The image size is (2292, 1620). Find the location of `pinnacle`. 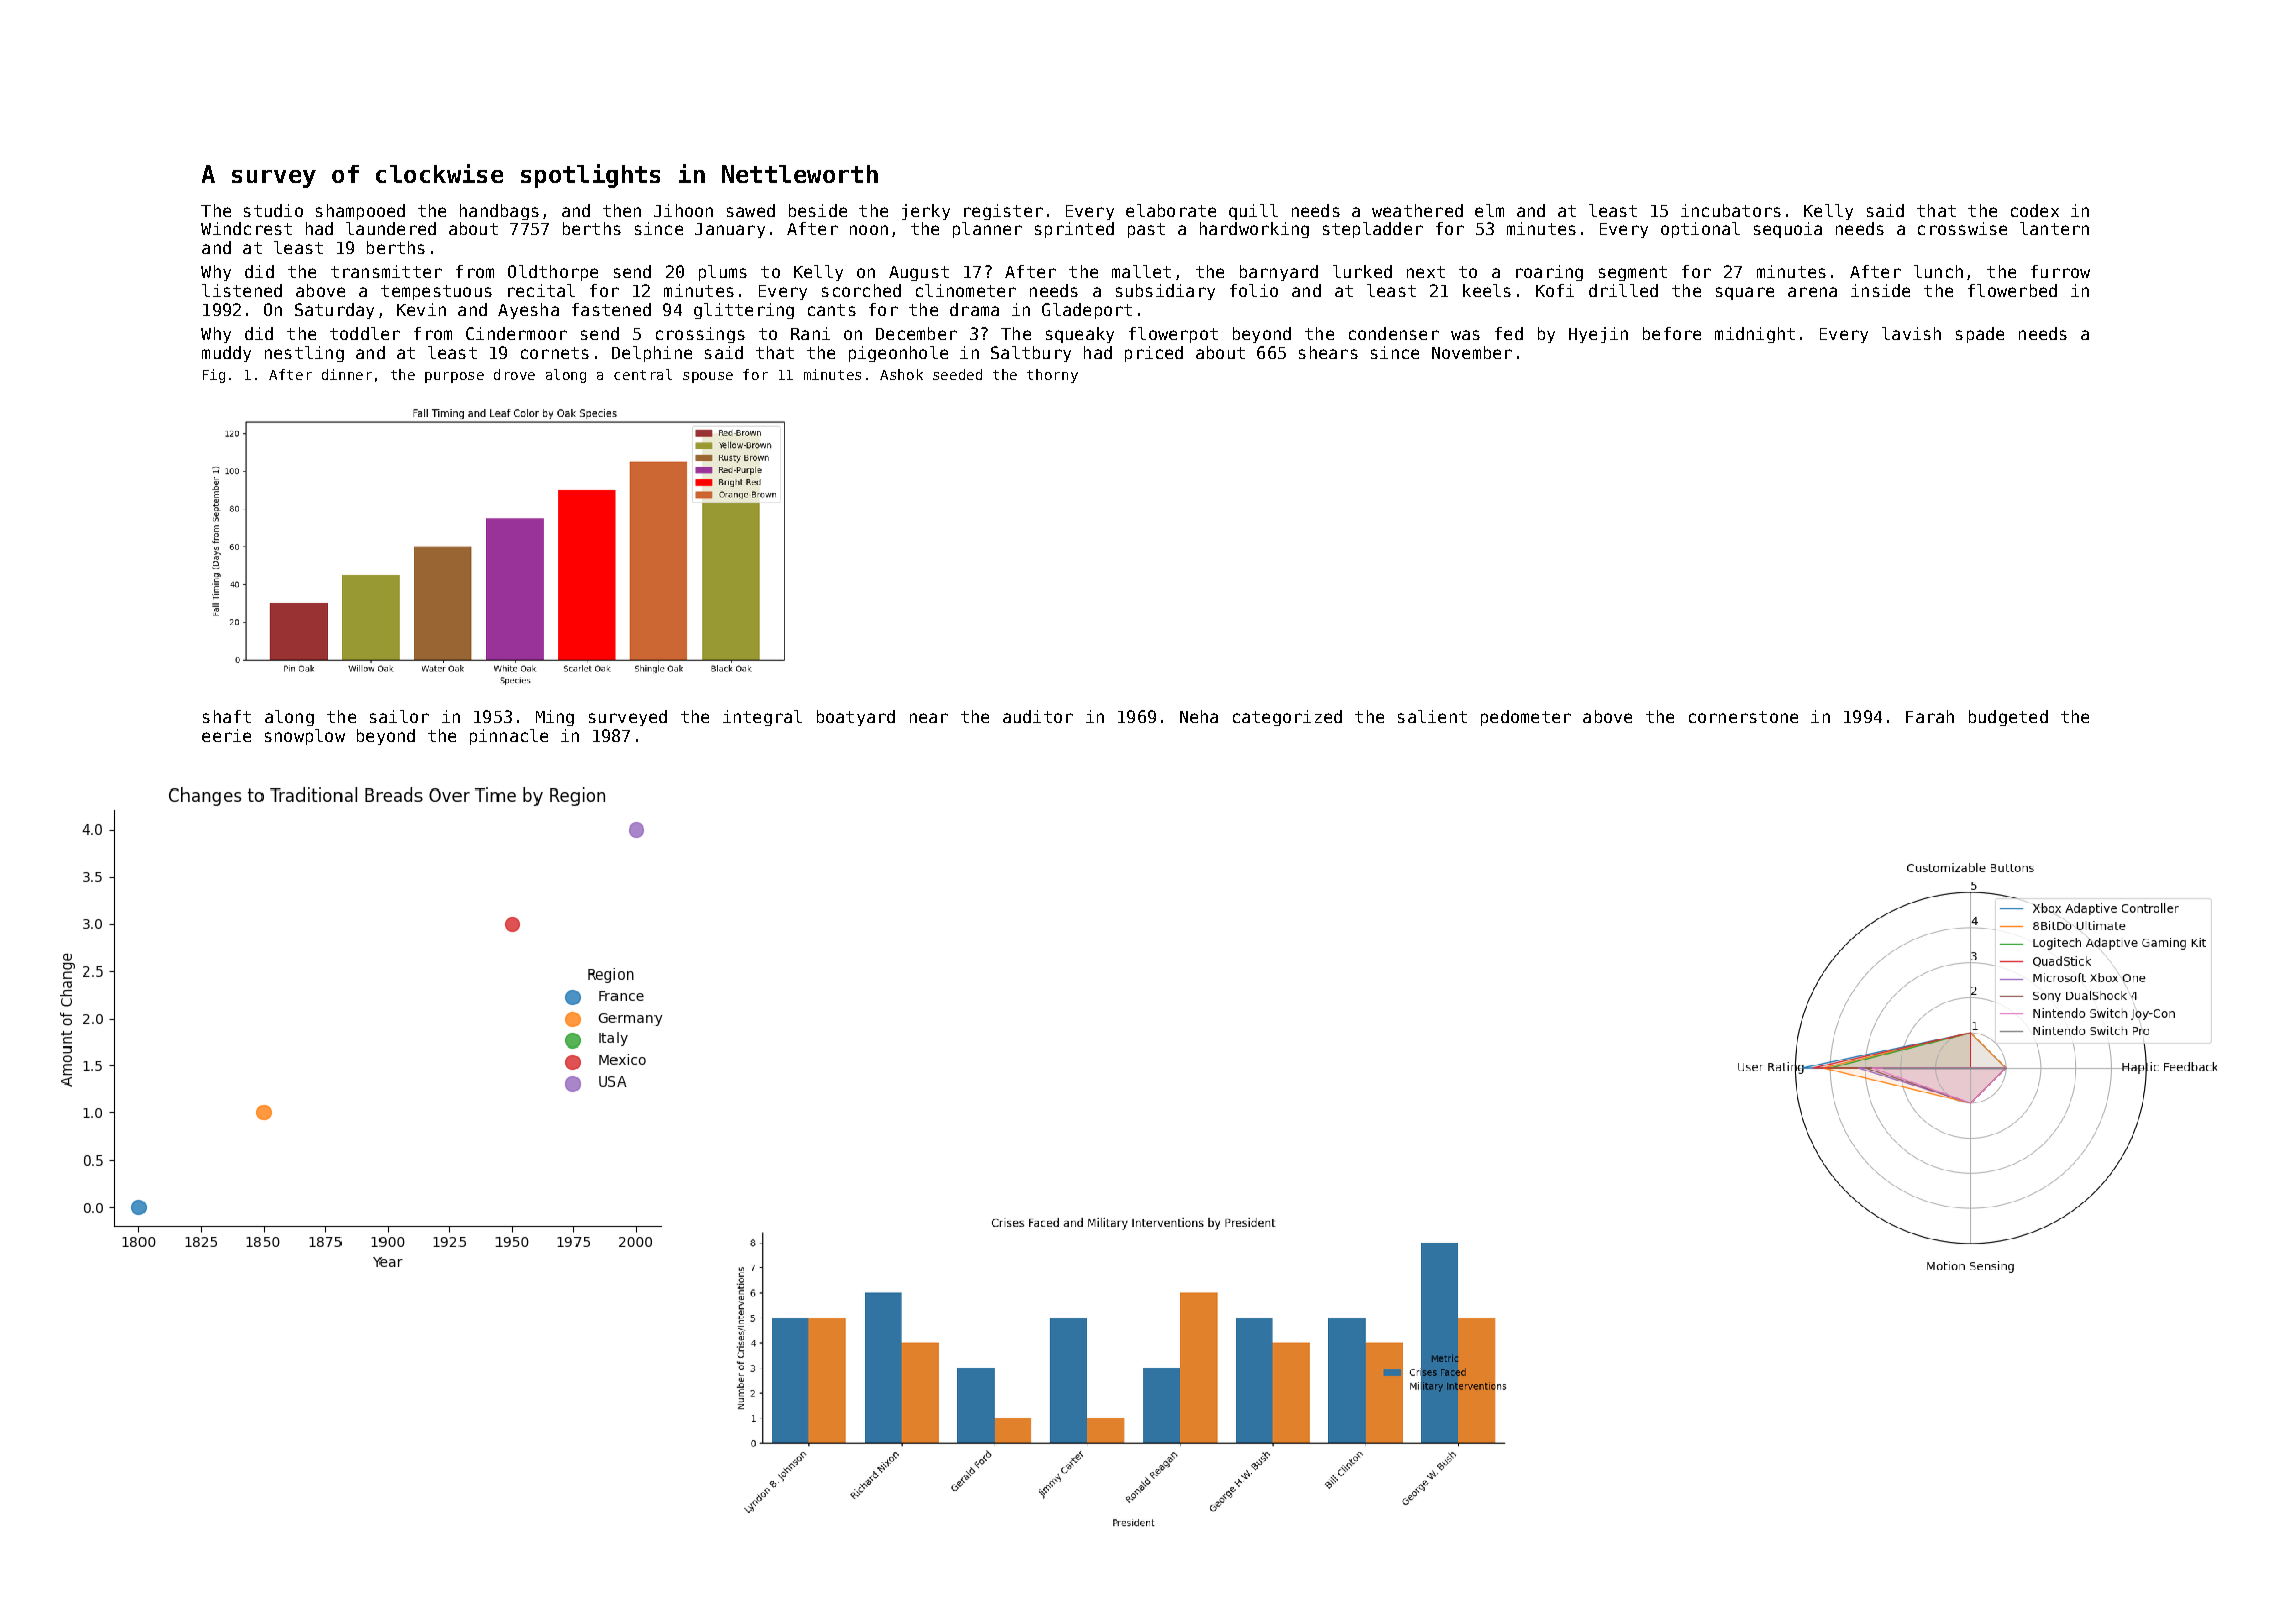

pinnacle is located at coordinates (509, 737).
